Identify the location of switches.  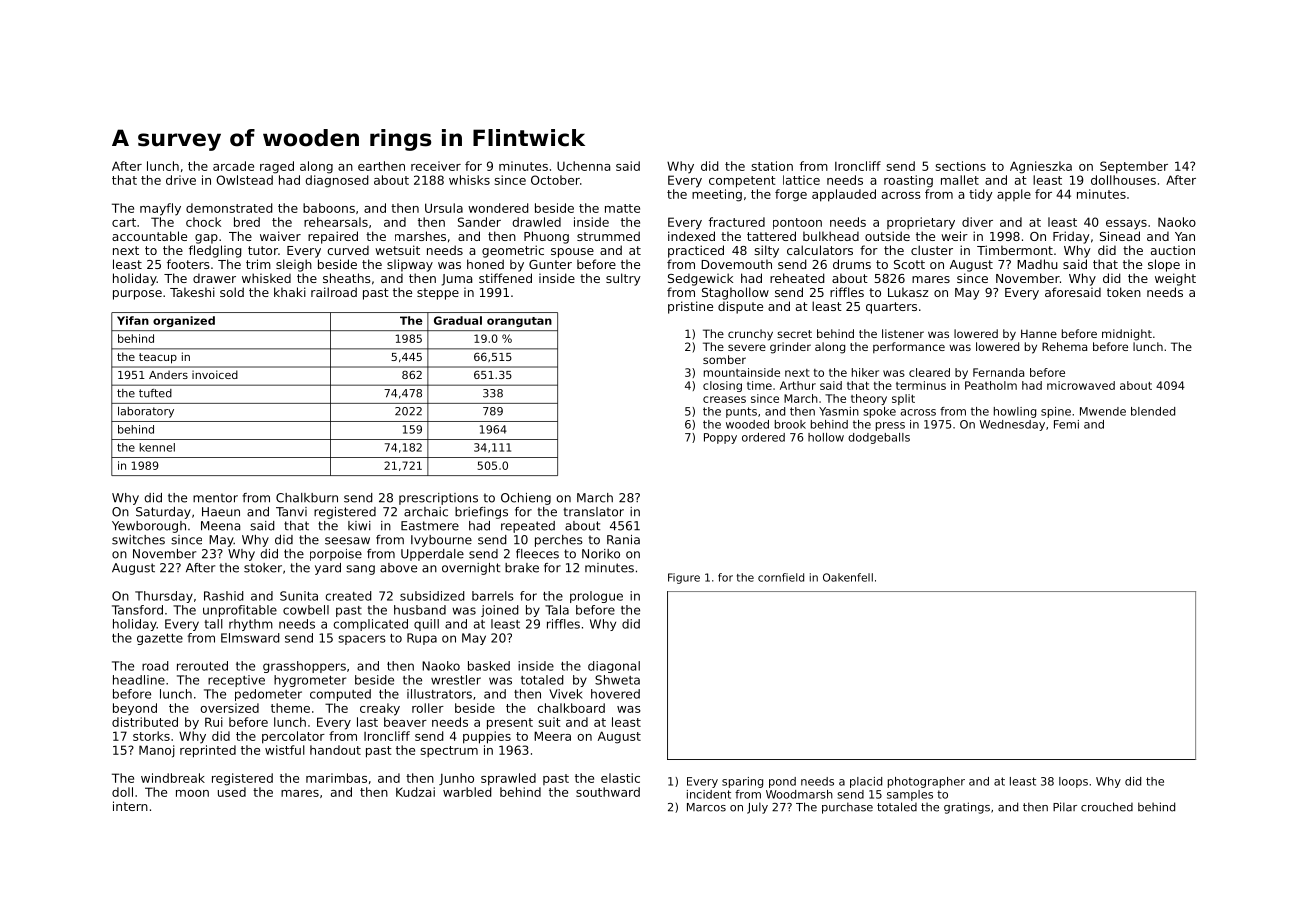
(138, 540).
